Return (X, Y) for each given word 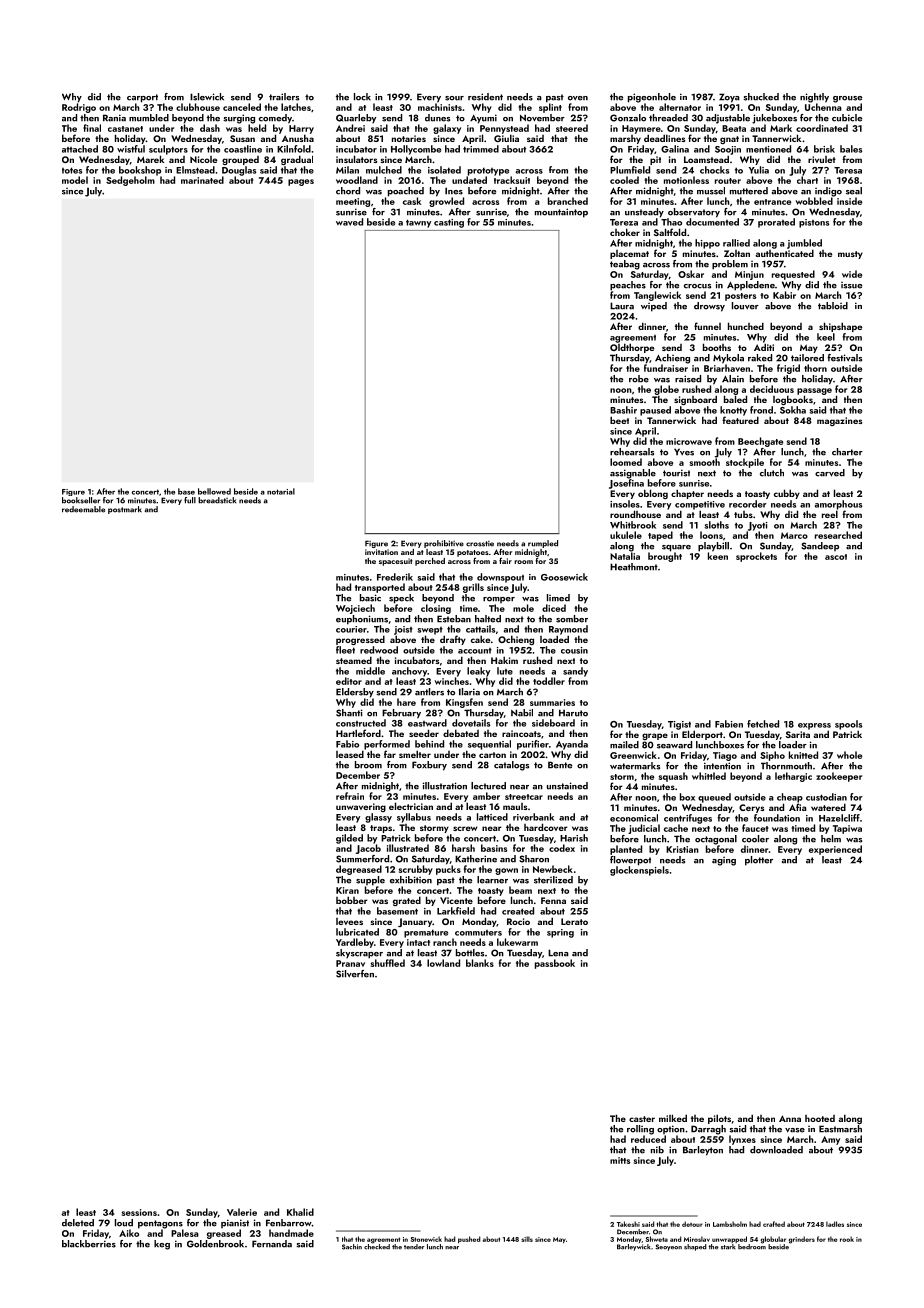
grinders (802, 1240)
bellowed (214, 491)
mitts (620, 1160)
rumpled (543, 544)
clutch (772, 473)
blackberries (89, 1244)
